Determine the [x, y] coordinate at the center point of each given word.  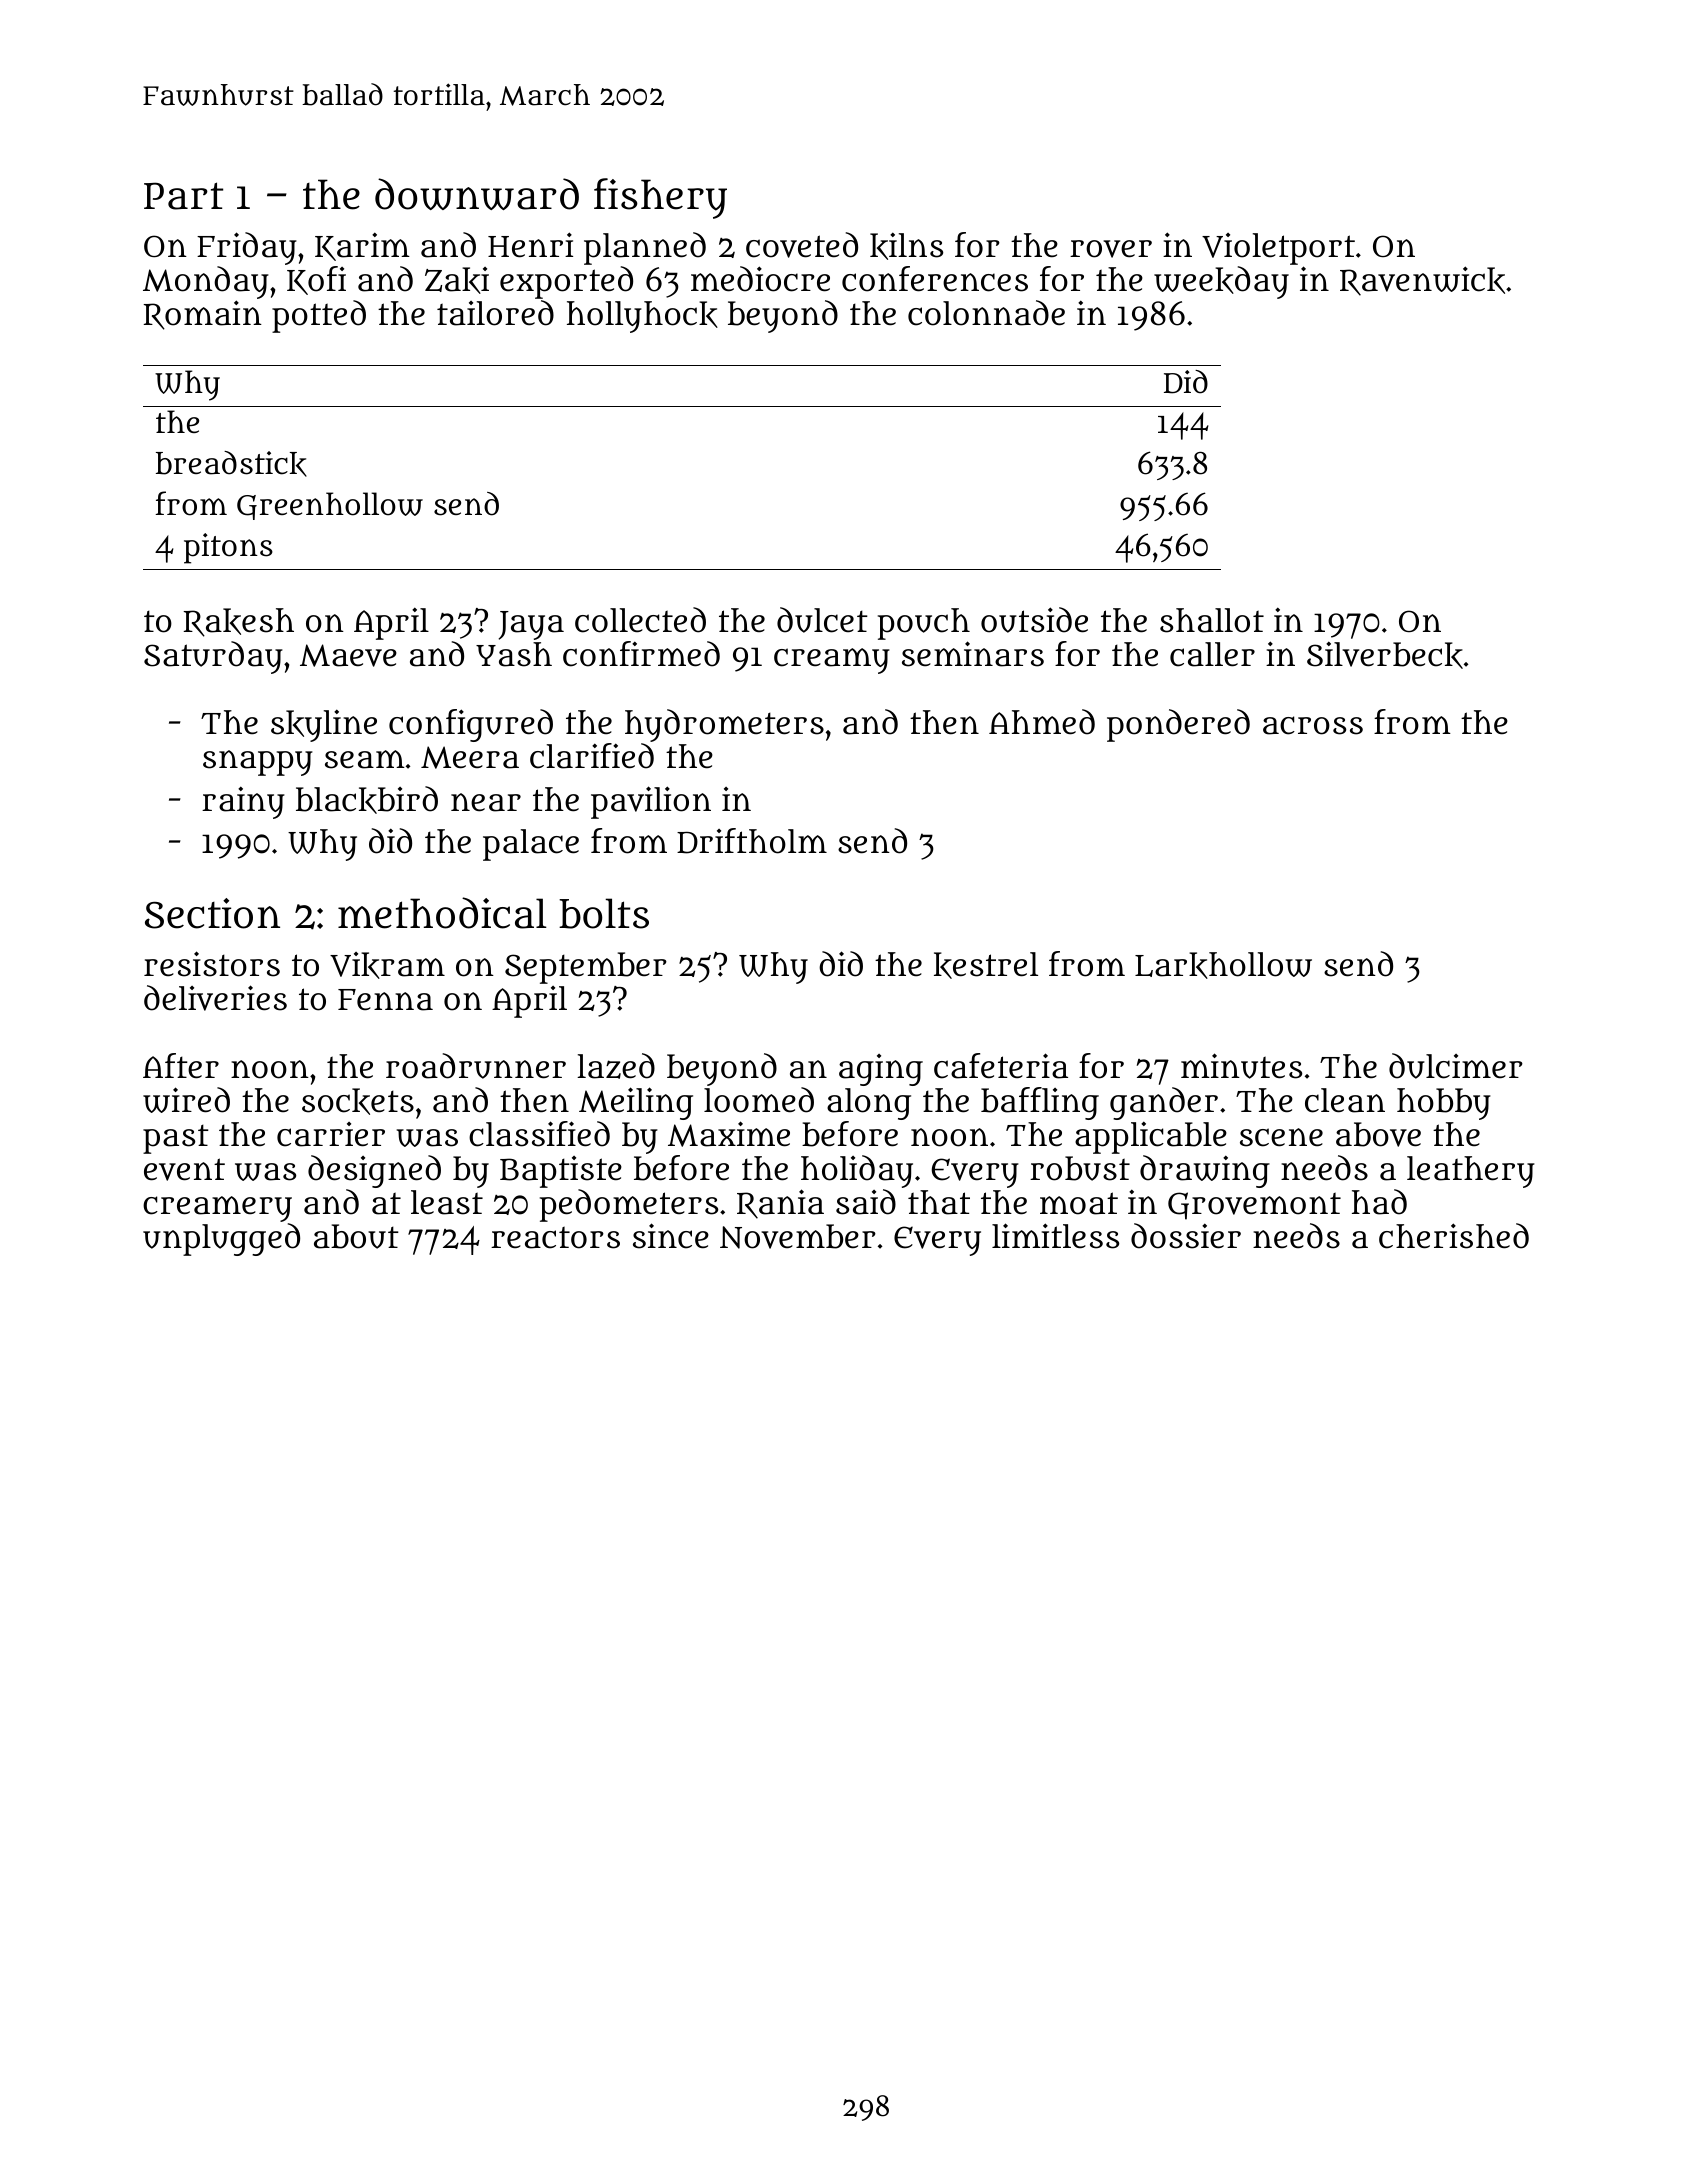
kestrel [986, 965]
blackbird [367, 800]
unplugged [221, 1239]
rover [1111, 249]
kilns [906, 246]
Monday [206, 282]
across [1313, 725]
